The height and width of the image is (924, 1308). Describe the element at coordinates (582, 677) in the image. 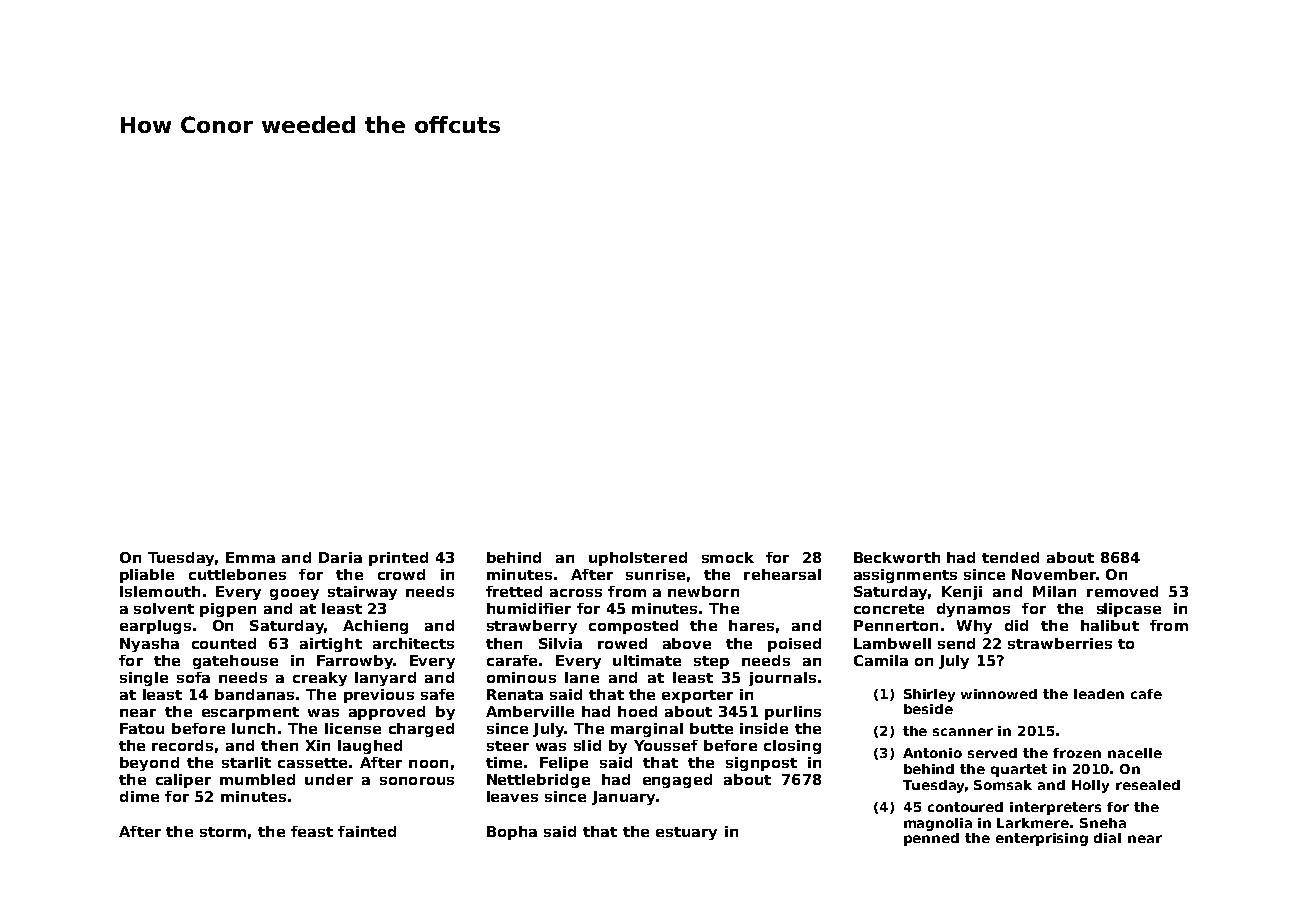

I see `lane` at that location.
